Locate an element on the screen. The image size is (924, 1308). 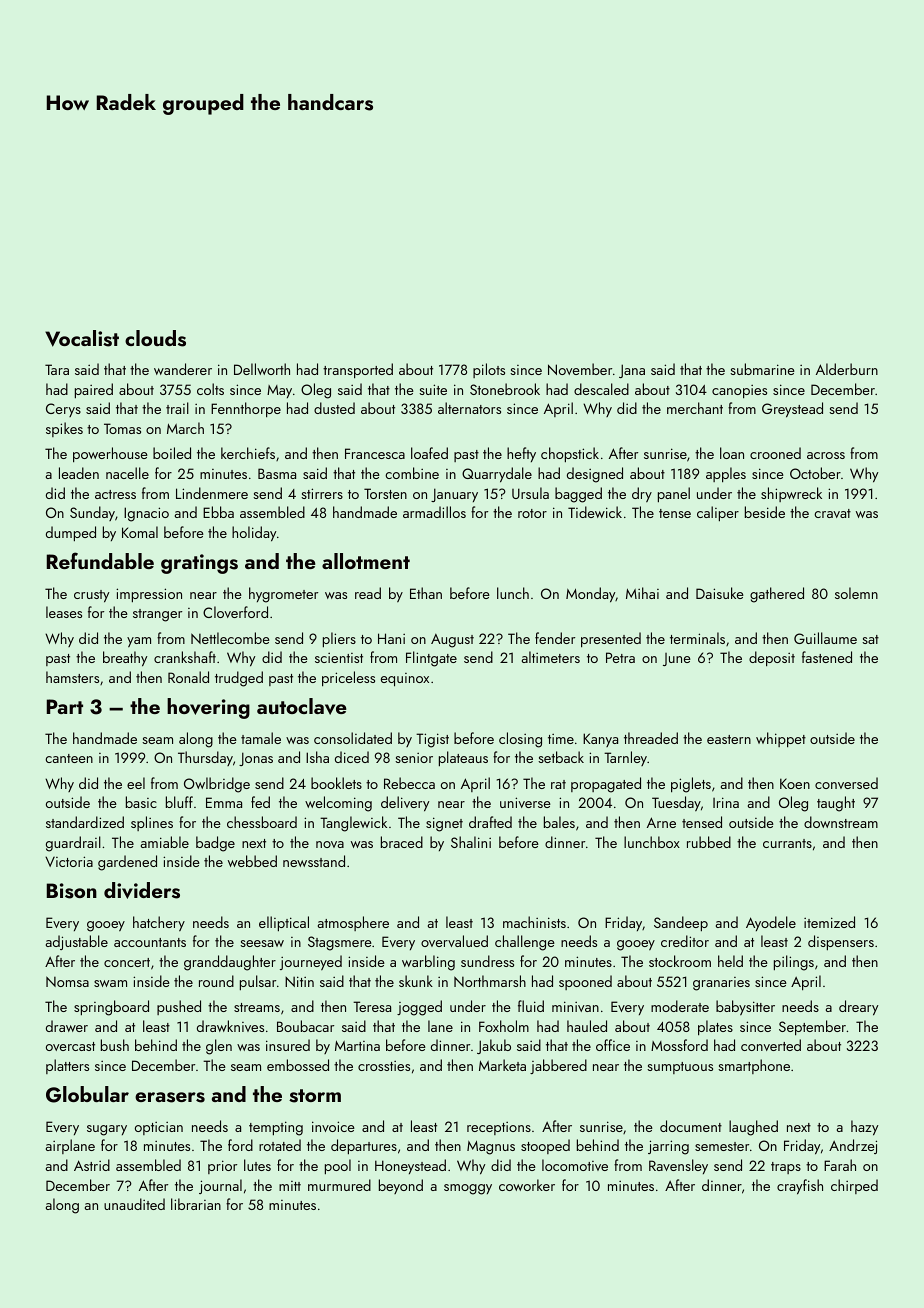
pilots is located at coordinates (489, 370).
